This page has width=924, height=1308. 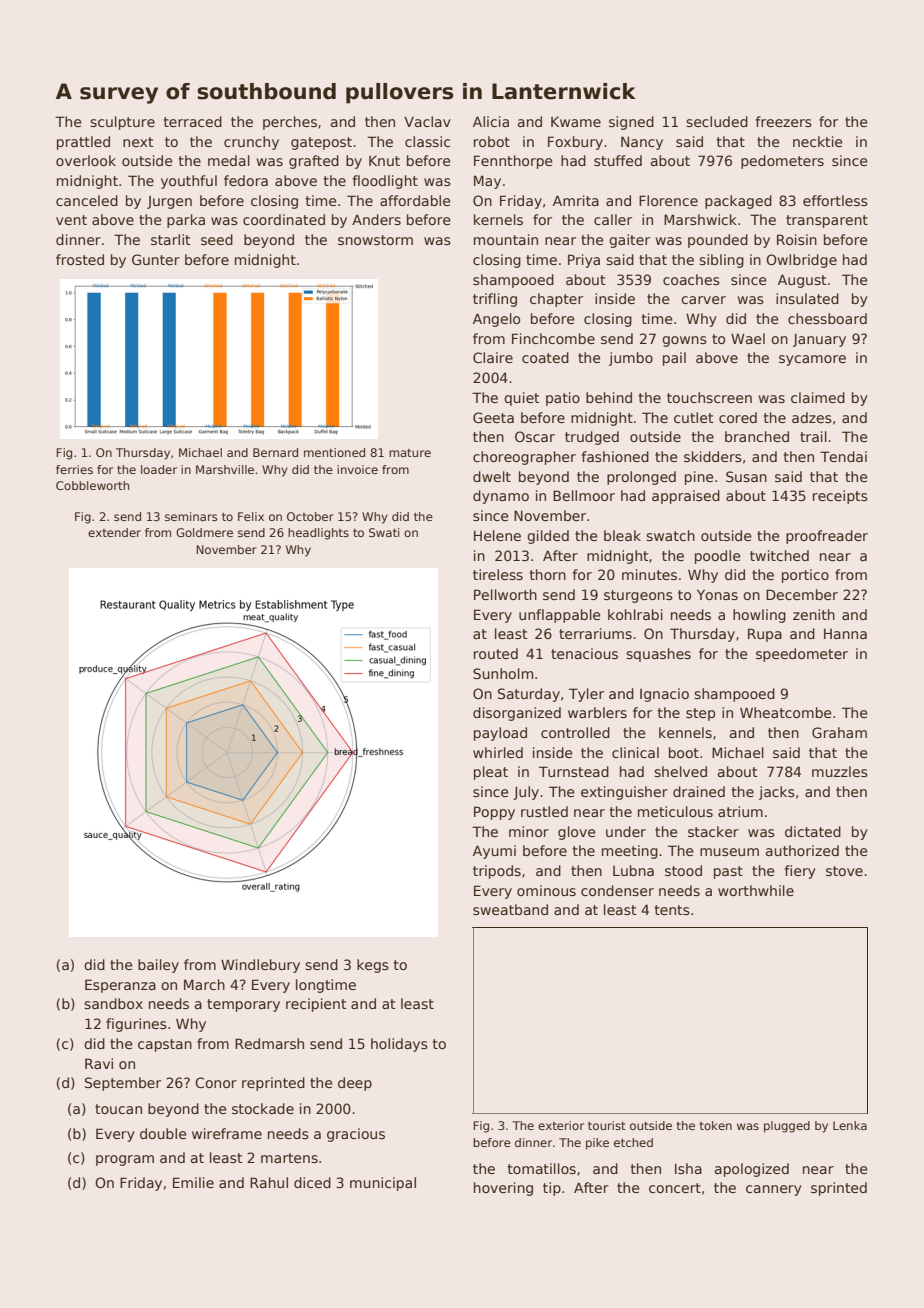 What do you see at coordinates (693, 417) in the page?
I see `cutlet` at bounding box center [693, 417].
